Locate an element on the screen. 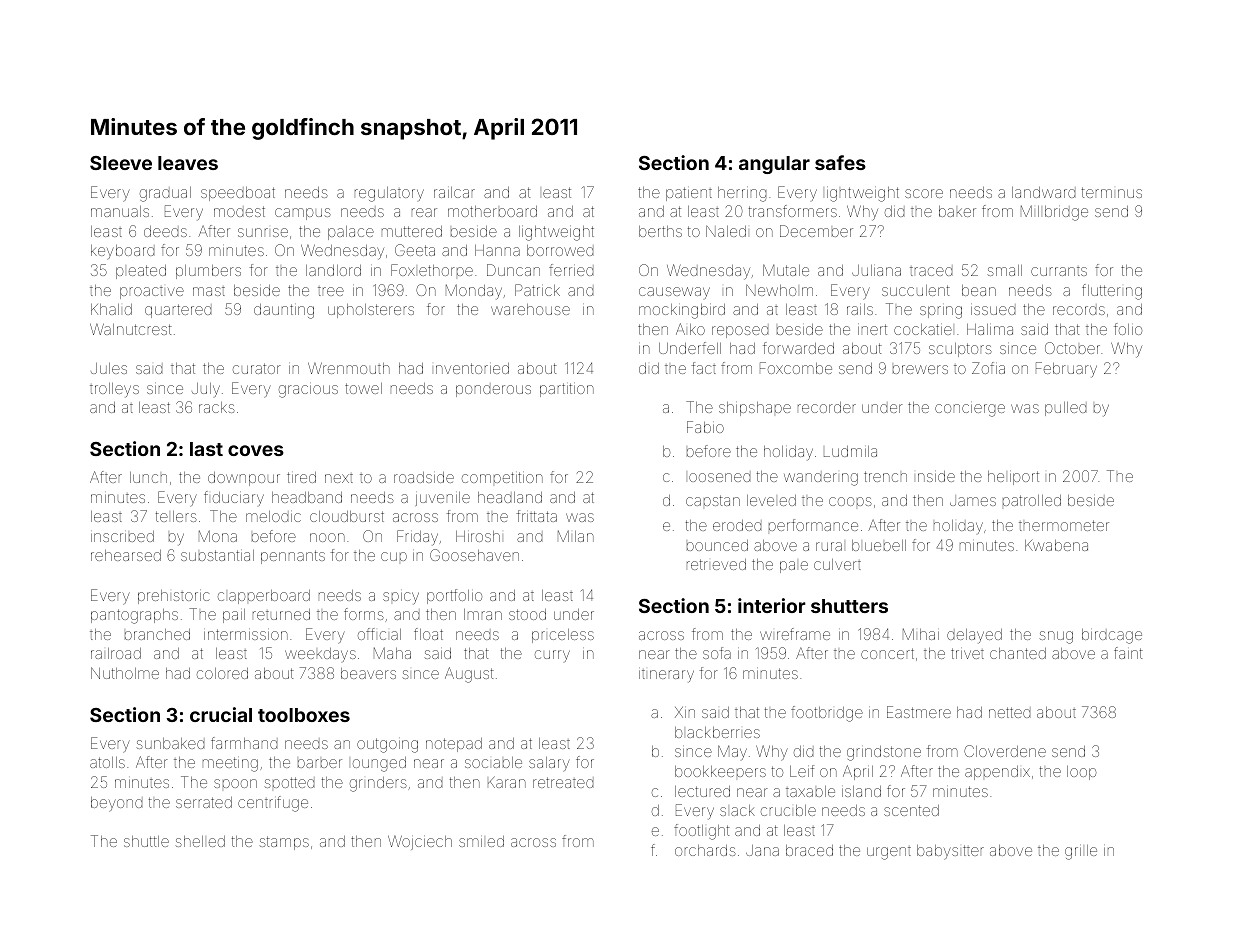 The image size is (1233, 952). inscribed is located at coordinates (122, 536).
